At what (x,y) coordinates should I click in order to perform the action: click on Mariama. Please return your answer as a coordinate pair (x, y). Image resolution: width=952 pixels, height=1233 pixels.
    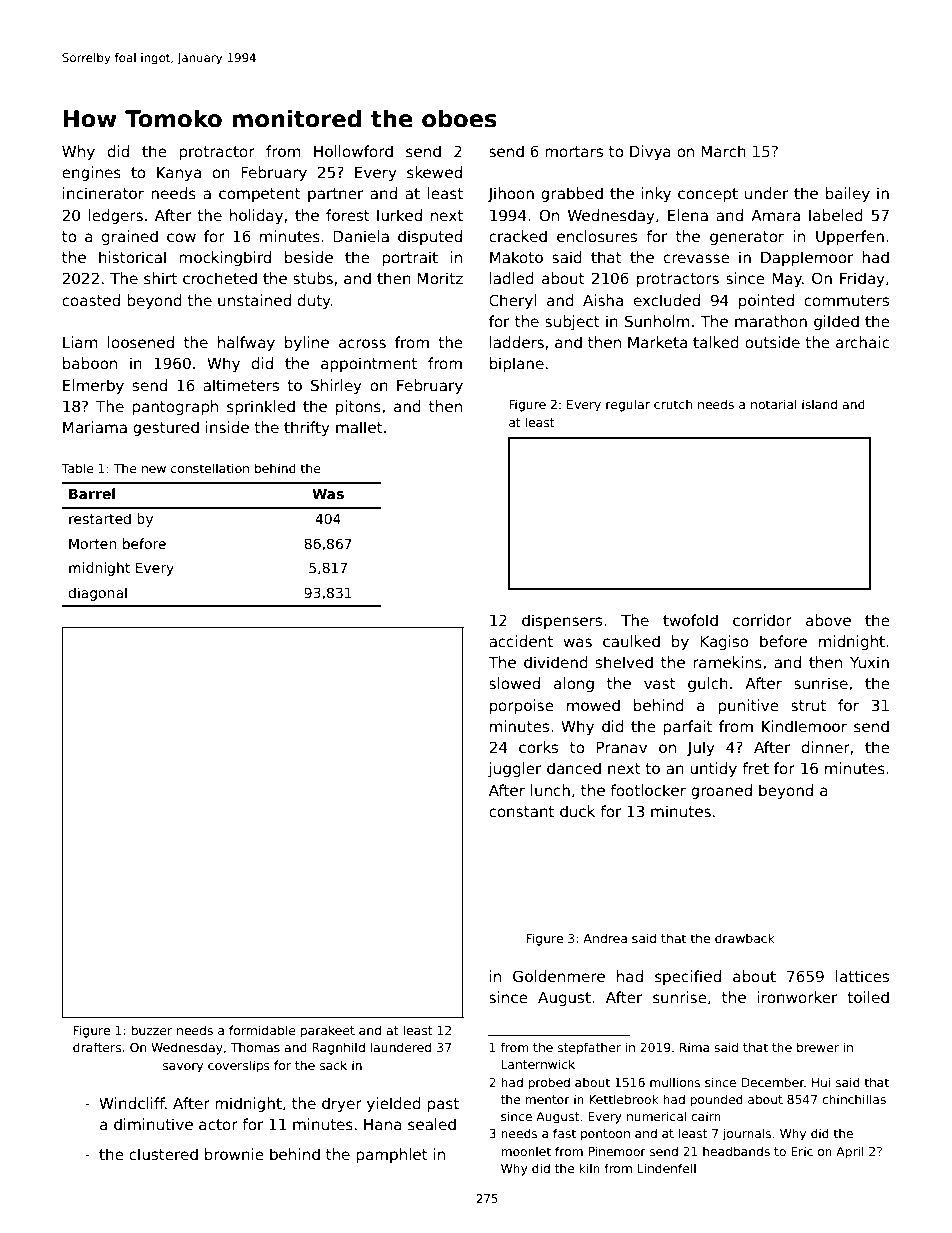
    Looking at the image, I should click on (95, 427).
